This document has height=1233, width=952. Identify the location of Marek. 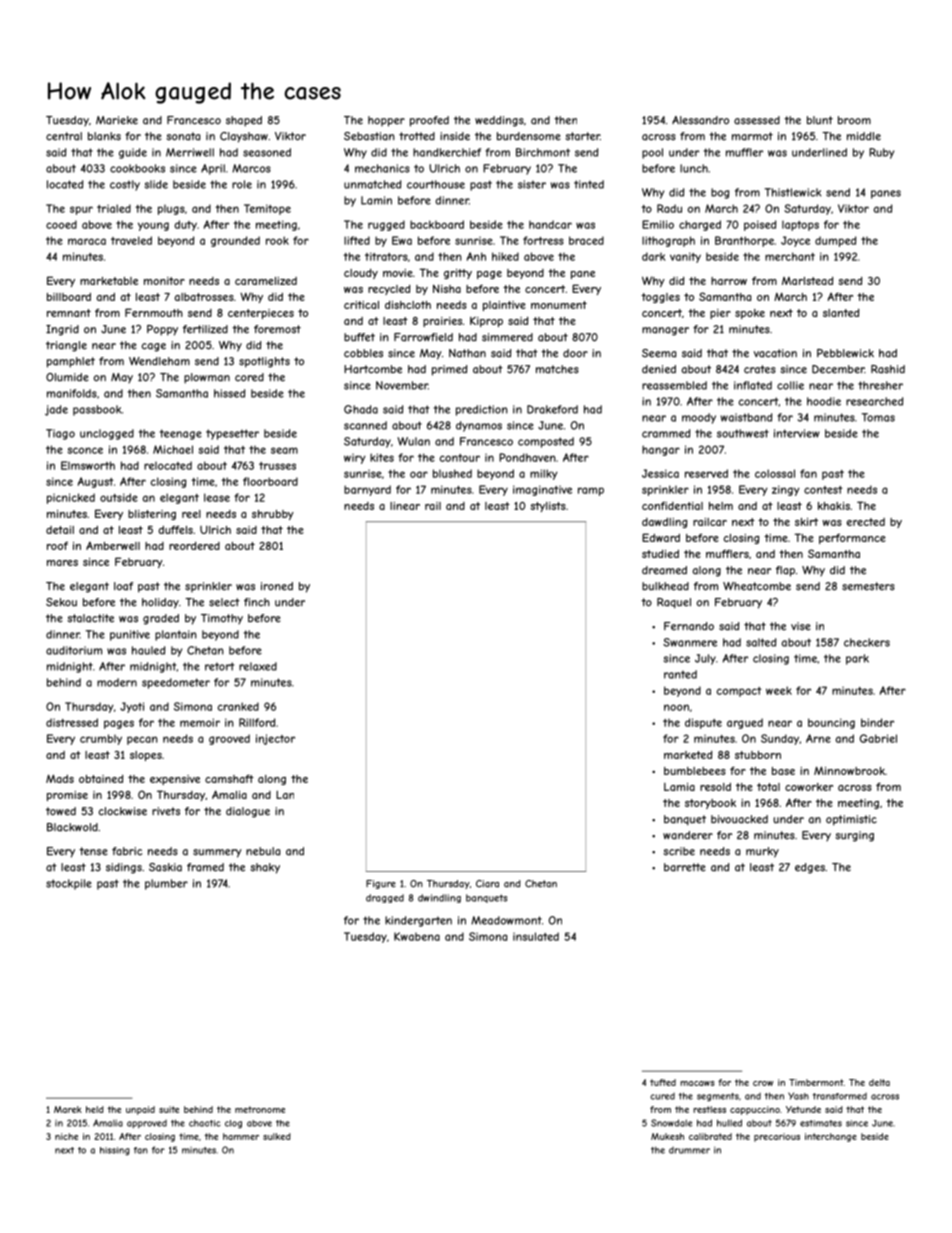
(68, 1109).
